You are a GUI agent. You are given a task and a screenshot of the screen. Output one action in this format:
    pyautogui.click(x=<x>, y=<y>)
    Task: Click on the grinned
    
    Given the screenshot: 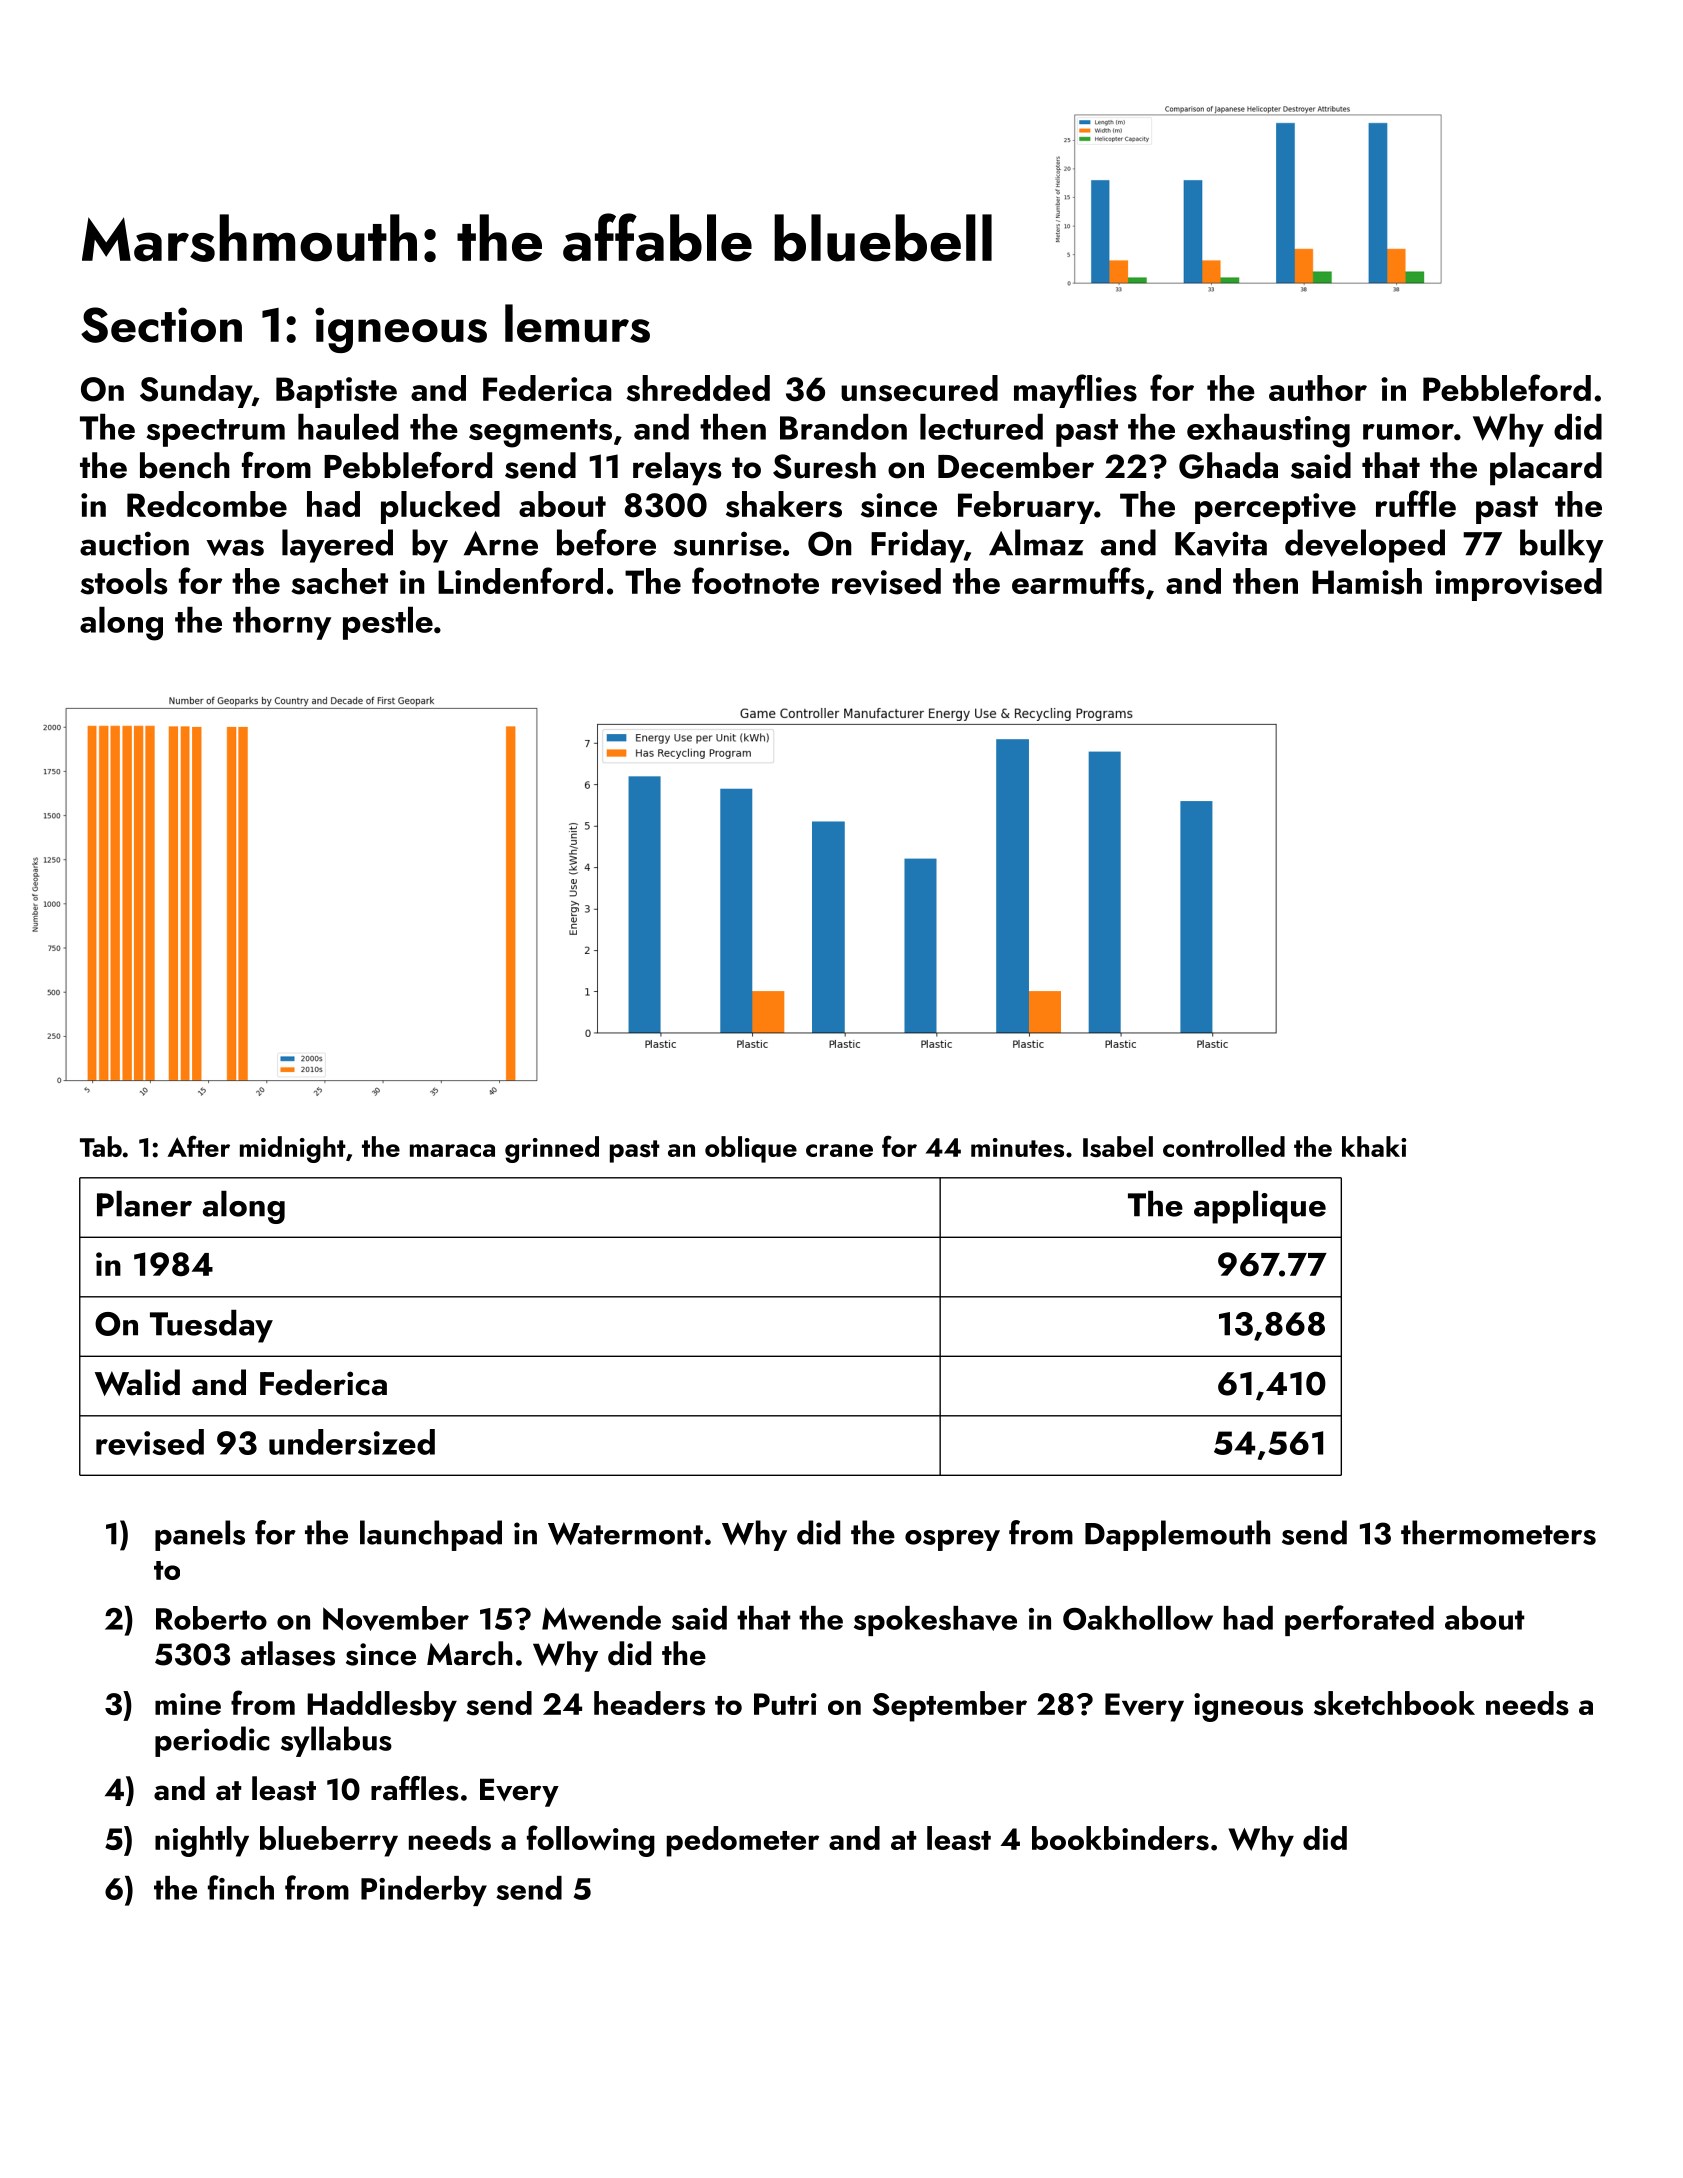 What is the action you would take?
    pyautogui.click(x=552, y=1149)
